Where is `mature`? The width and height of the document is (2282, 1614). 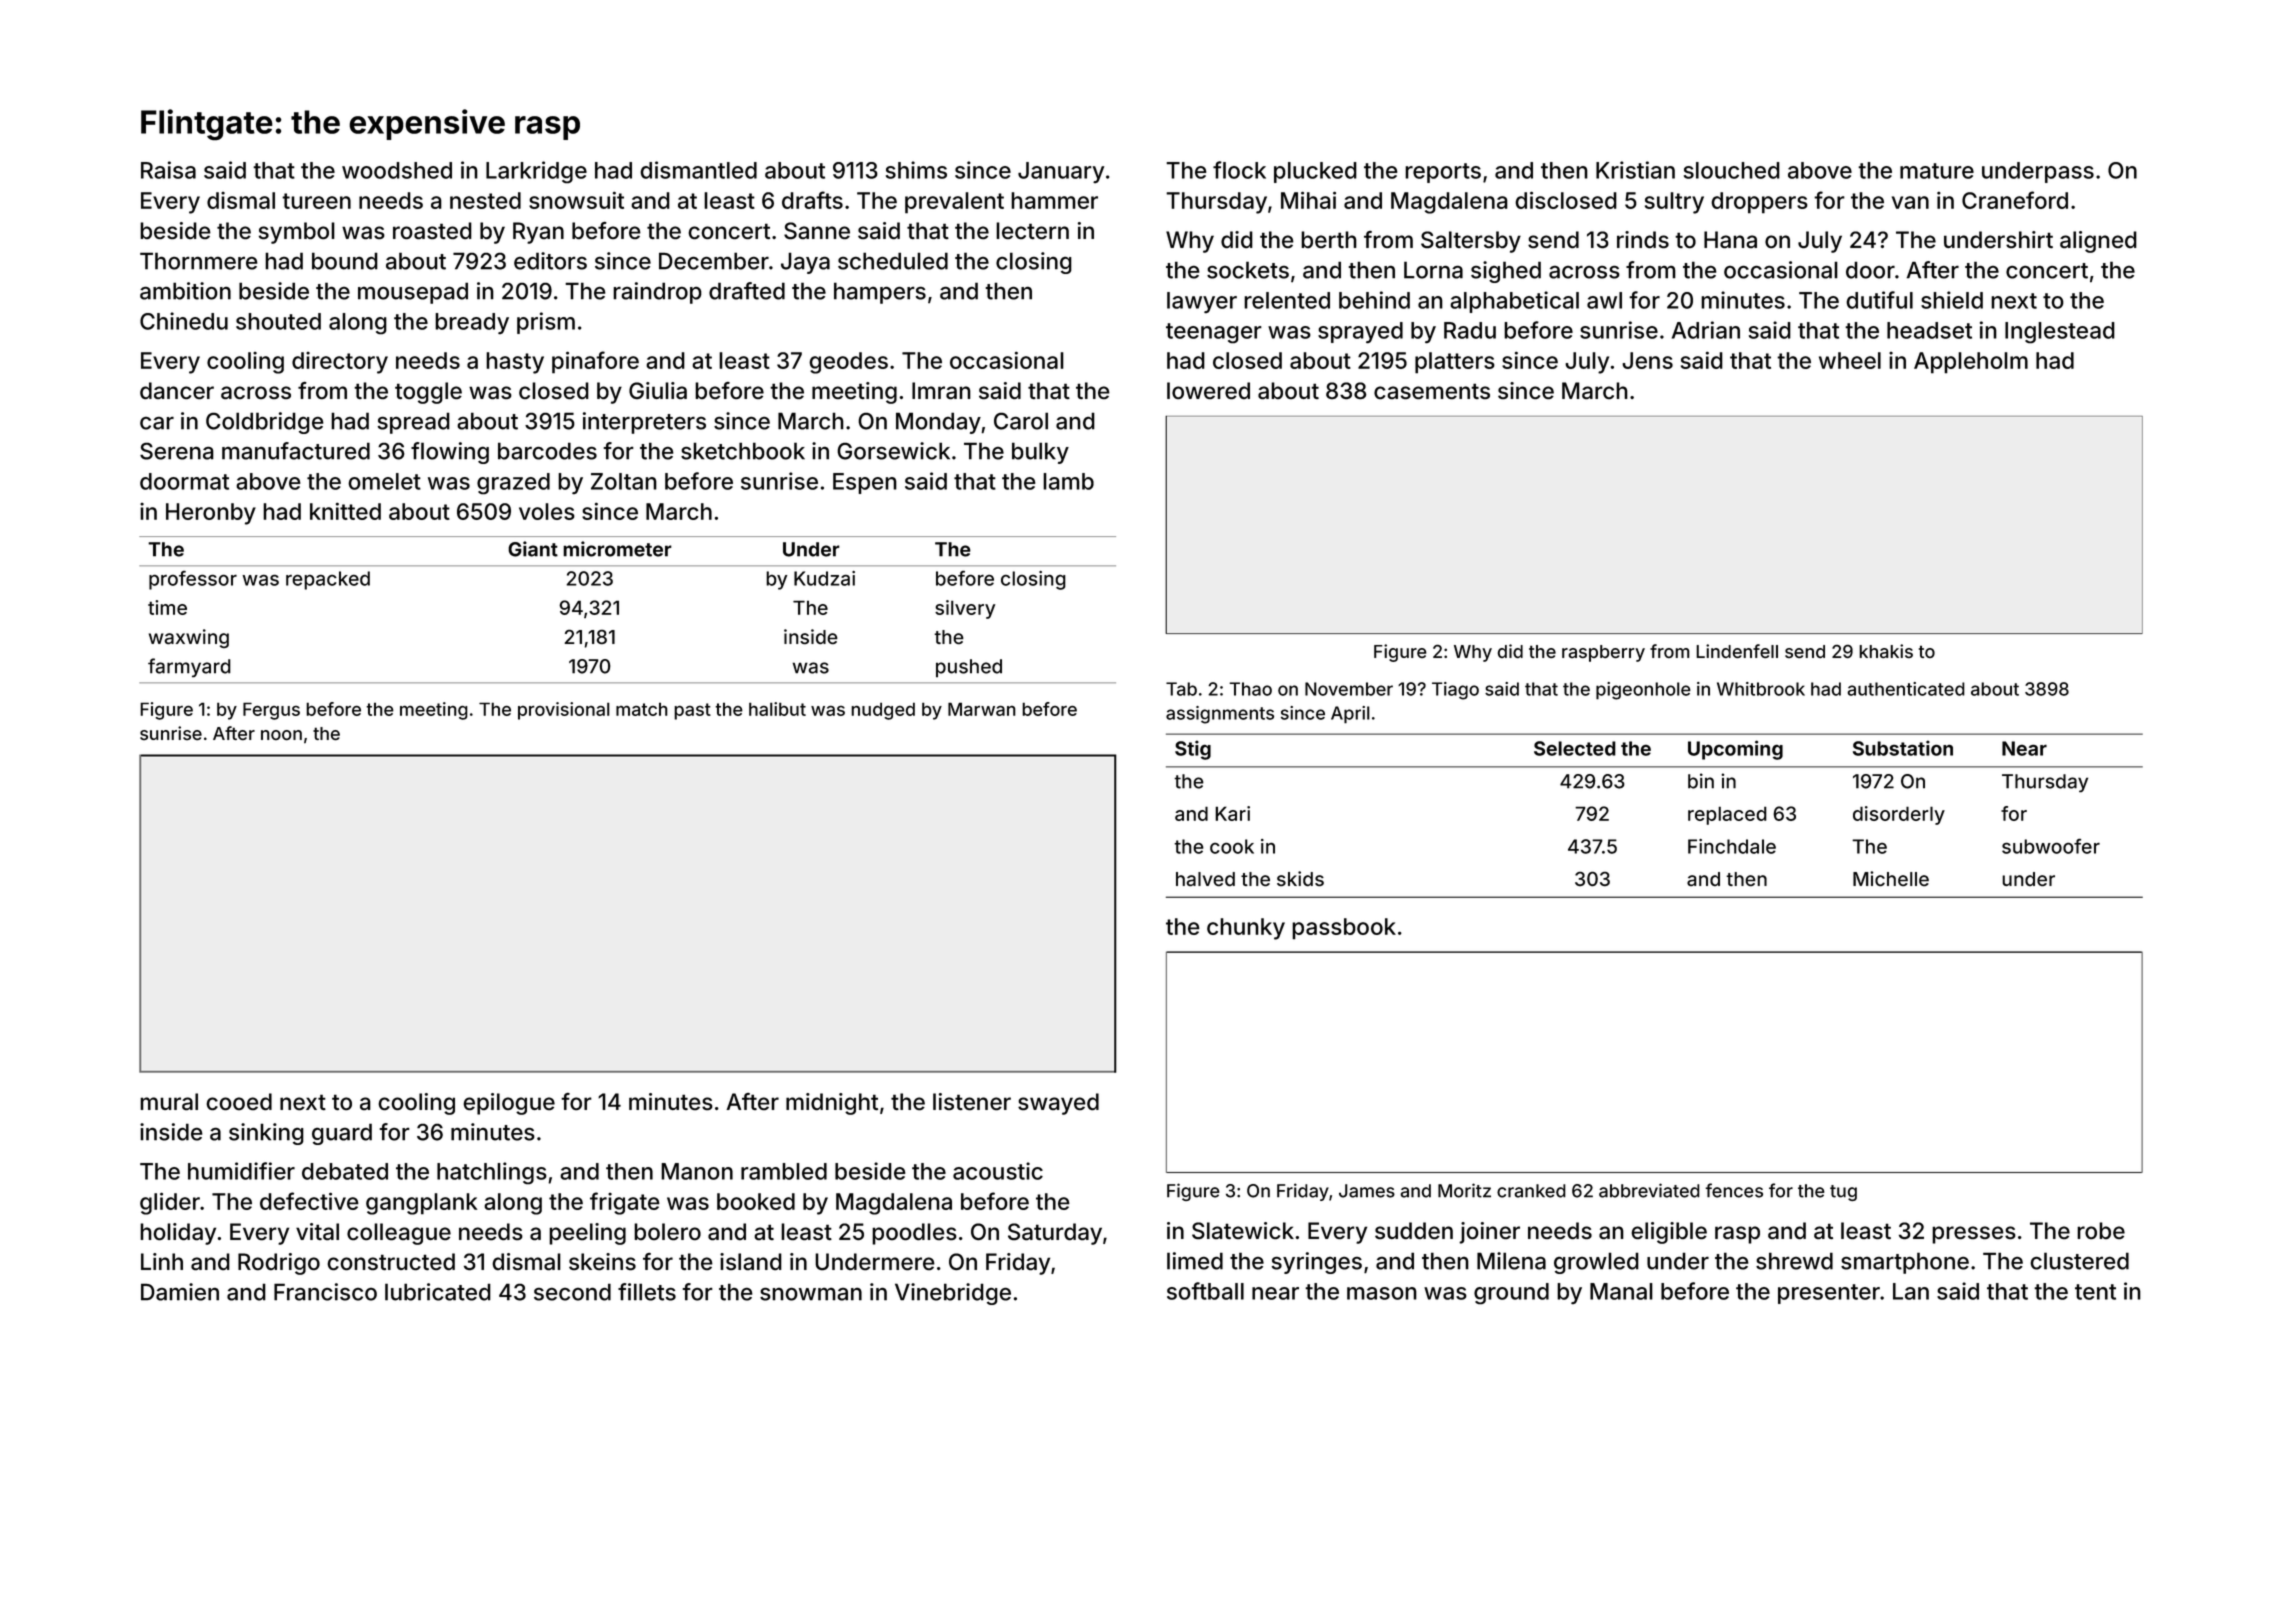
mature is located at coordinates (1937, 171).
